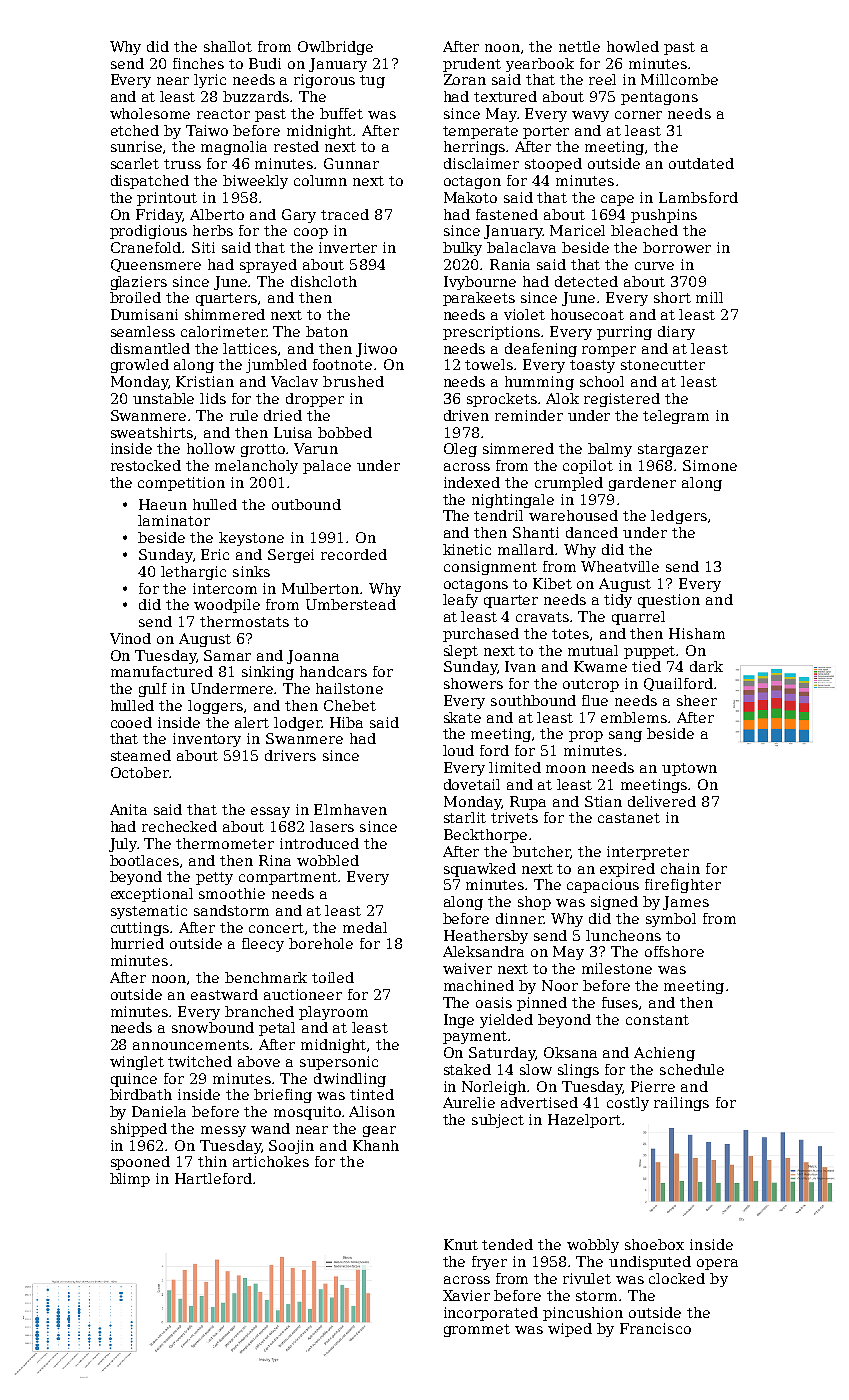  What do you see at coordinates (228, 46) in the image?
I see `shallot` at bounding box center [228, 46].
